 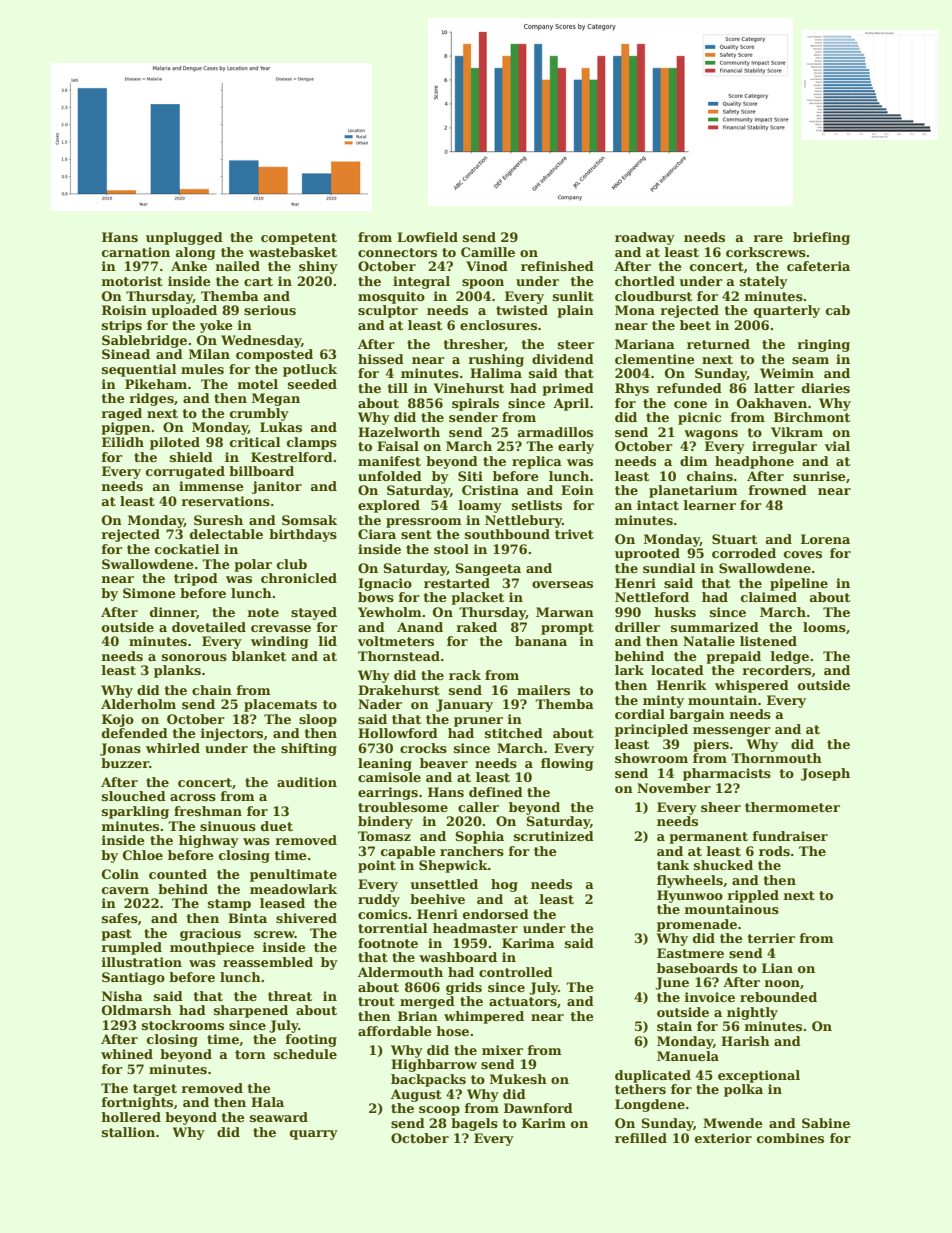 What do you see at coordinates (640, 1089) in the screenshot?
I see `tethers` at bounding box center [640, 1089].
